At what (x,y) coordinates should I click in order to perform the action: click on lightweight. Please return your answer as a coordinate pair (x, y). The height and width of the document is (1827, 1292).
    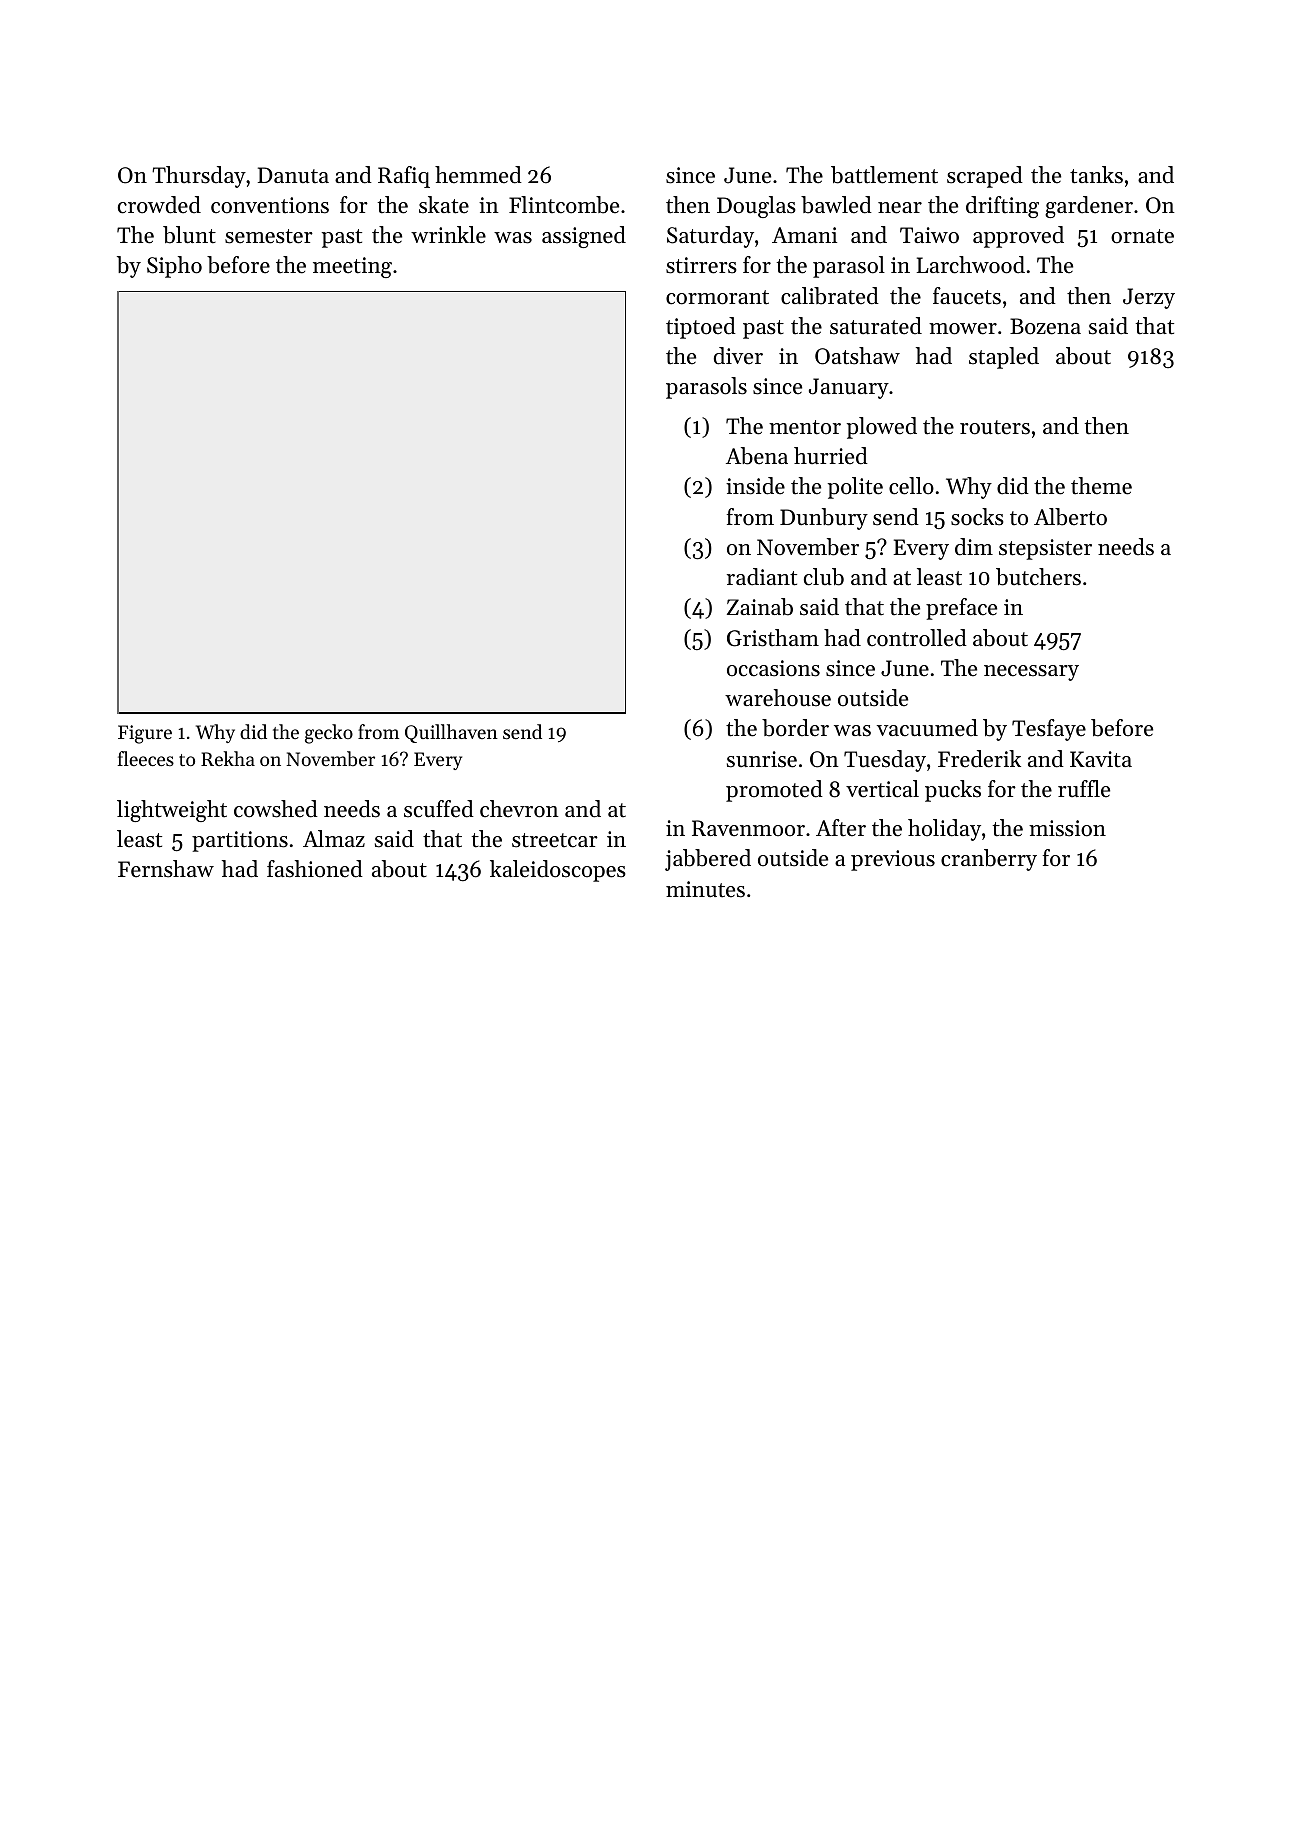
    Looking at the image, I should click on (172, 811).
